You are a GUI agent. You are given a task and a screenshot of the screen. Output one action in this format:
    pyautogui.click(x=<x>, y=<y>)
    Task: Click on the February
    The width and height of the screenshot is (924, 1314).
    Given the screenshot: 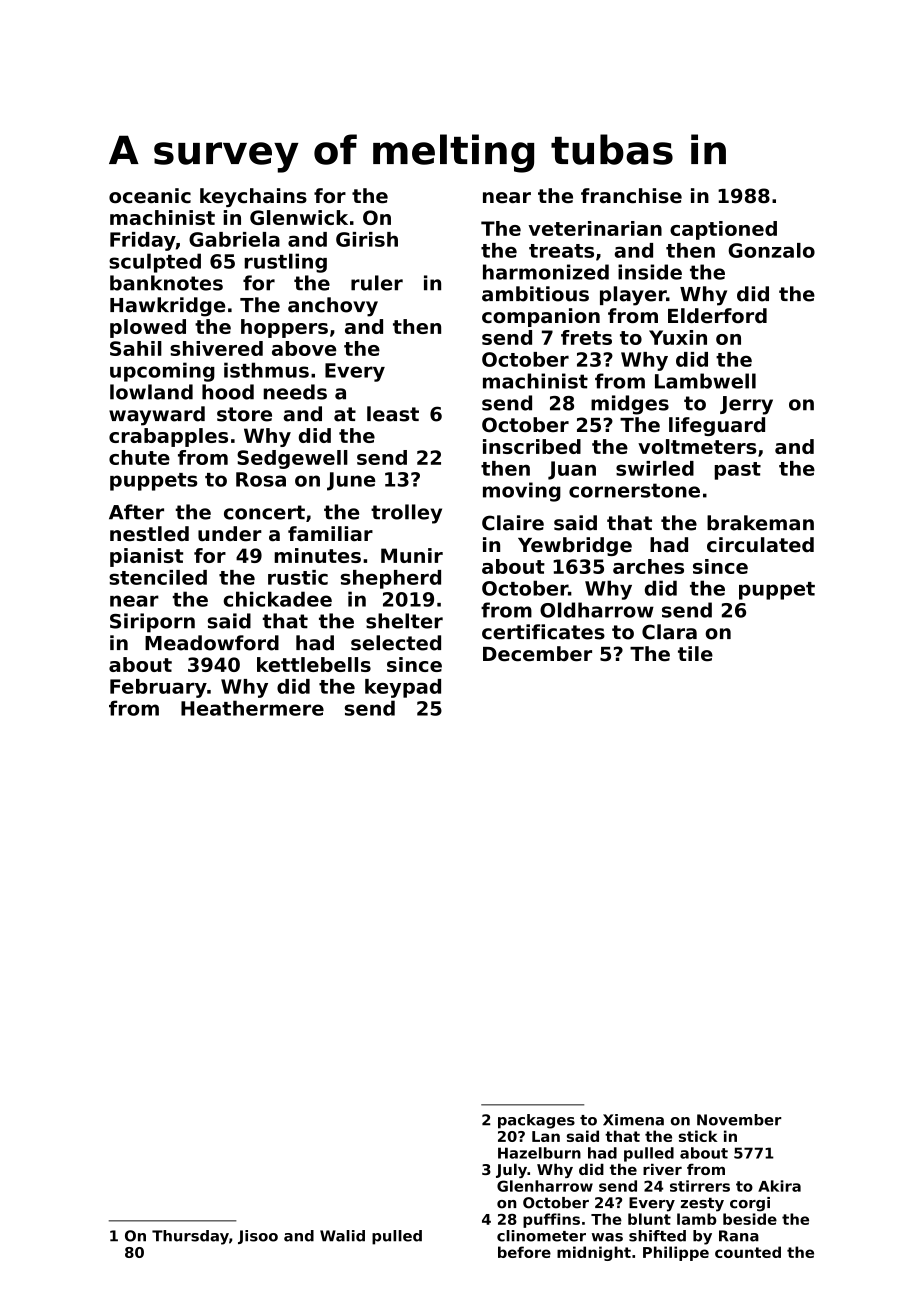 What is the action you would take?
    pyautogui.click(x=158, y=688)
